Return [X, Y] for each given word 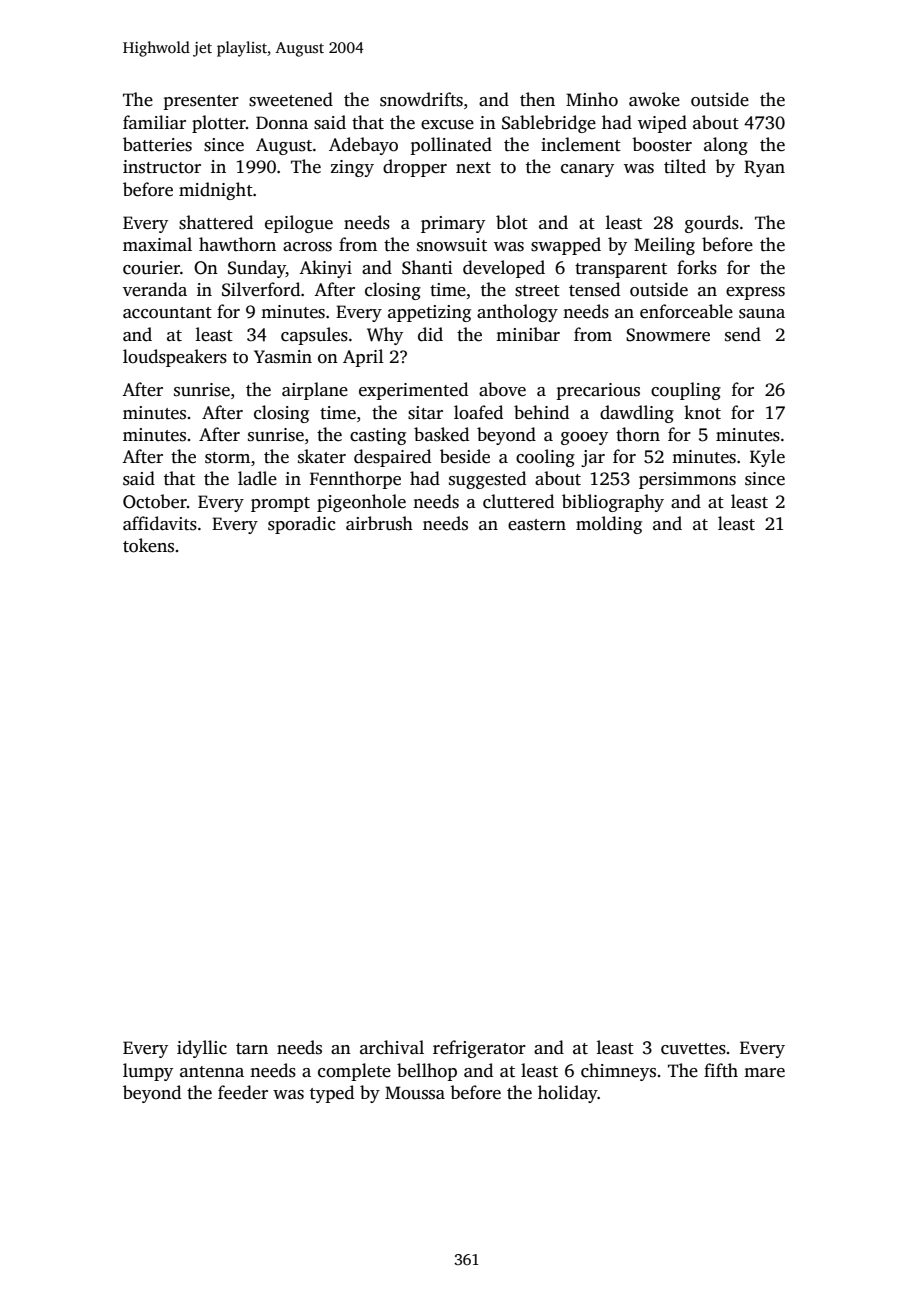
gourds [712, 224]
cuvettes [693, 1049]
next [473, 168]
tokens [148, 545]
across [307, 247]
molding [609, 525]
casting [378, 436]
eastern [537, 525]
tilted [685, 166]
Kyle [767, 458]
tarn [252, 1049]
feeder [243, 1092]
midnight [216, 191]
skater [322, 456]
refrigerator [479, 1049]
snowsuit [452, 245]
